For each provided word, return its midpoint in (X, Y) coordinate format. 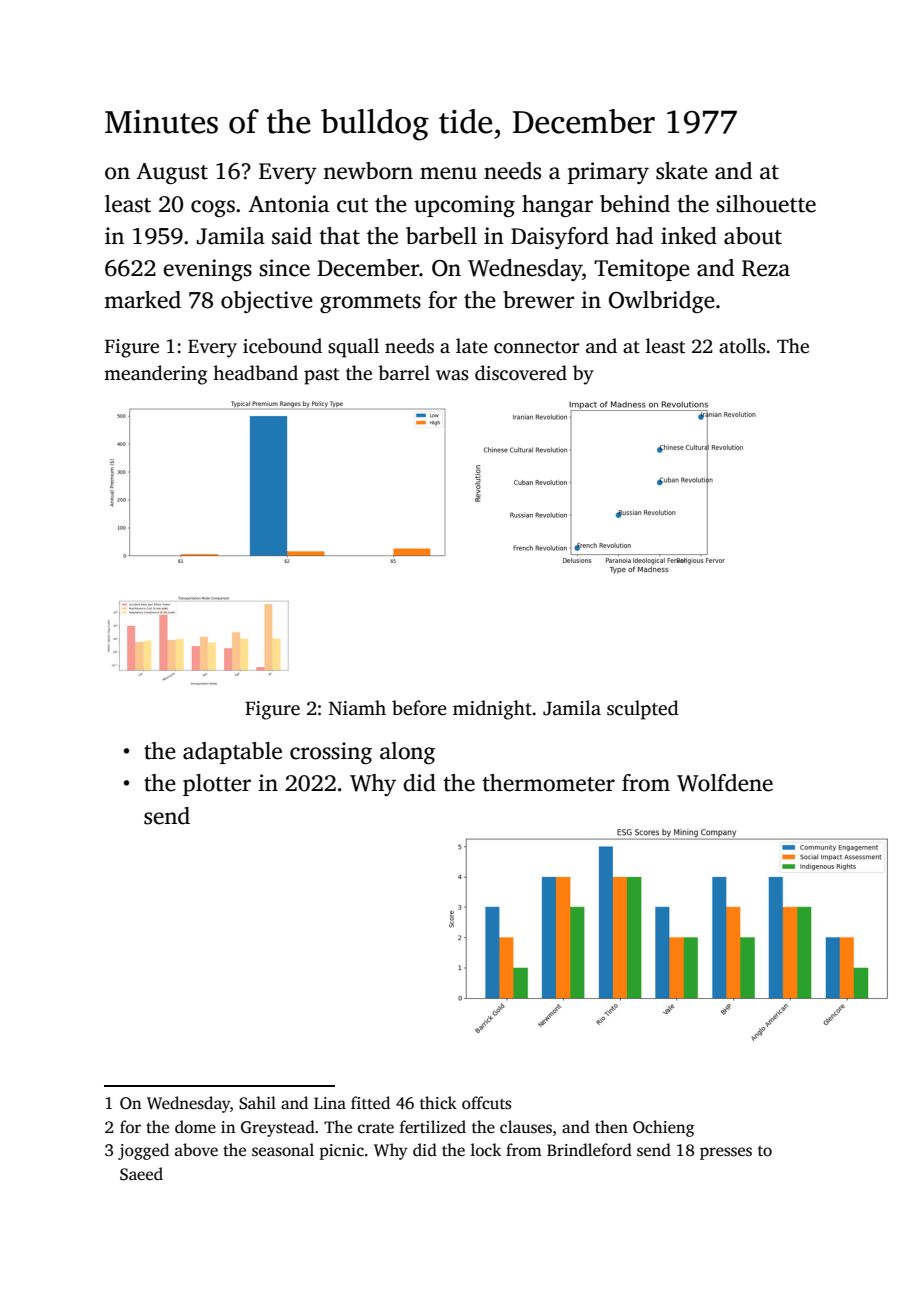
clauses (526, 1127)
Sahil (257, 1103)
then (611, 1127)
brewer (538, 300)
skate (682, 171)
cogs (213, 208)
